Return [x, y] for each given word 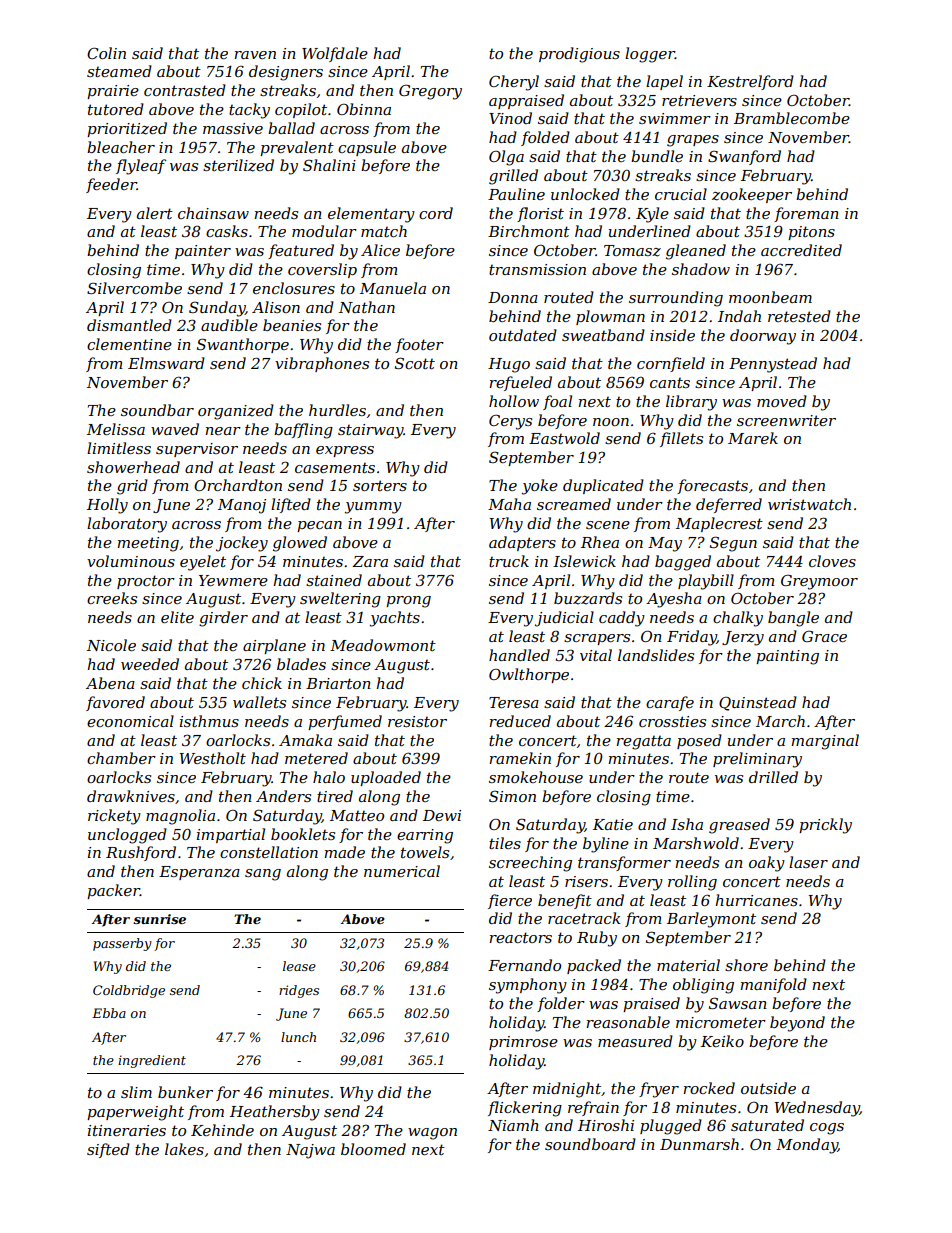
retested [799, 316]
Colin [106, 53]
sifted [108, 1150]
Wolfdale [335, 54]
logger [650, 55]
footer [419, 345]
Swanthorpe [243, 345]
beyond [797, 1024]
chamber [121, 758]
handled [519, 655]
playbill [706, 582]
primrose [523, 1043]
